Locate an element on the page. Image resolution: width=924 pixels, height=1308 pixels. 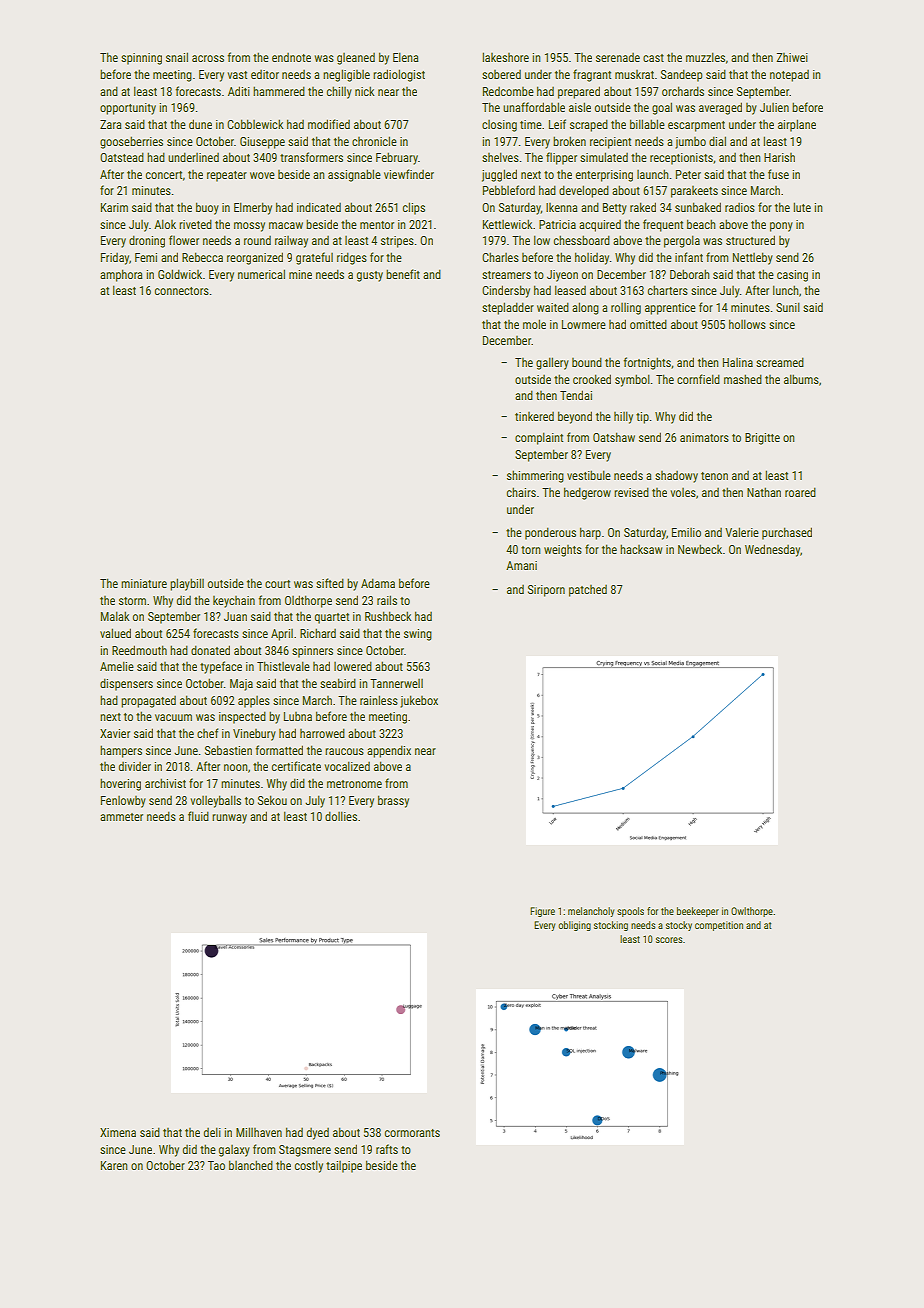
spinning is located at coordinates (141, 59).
